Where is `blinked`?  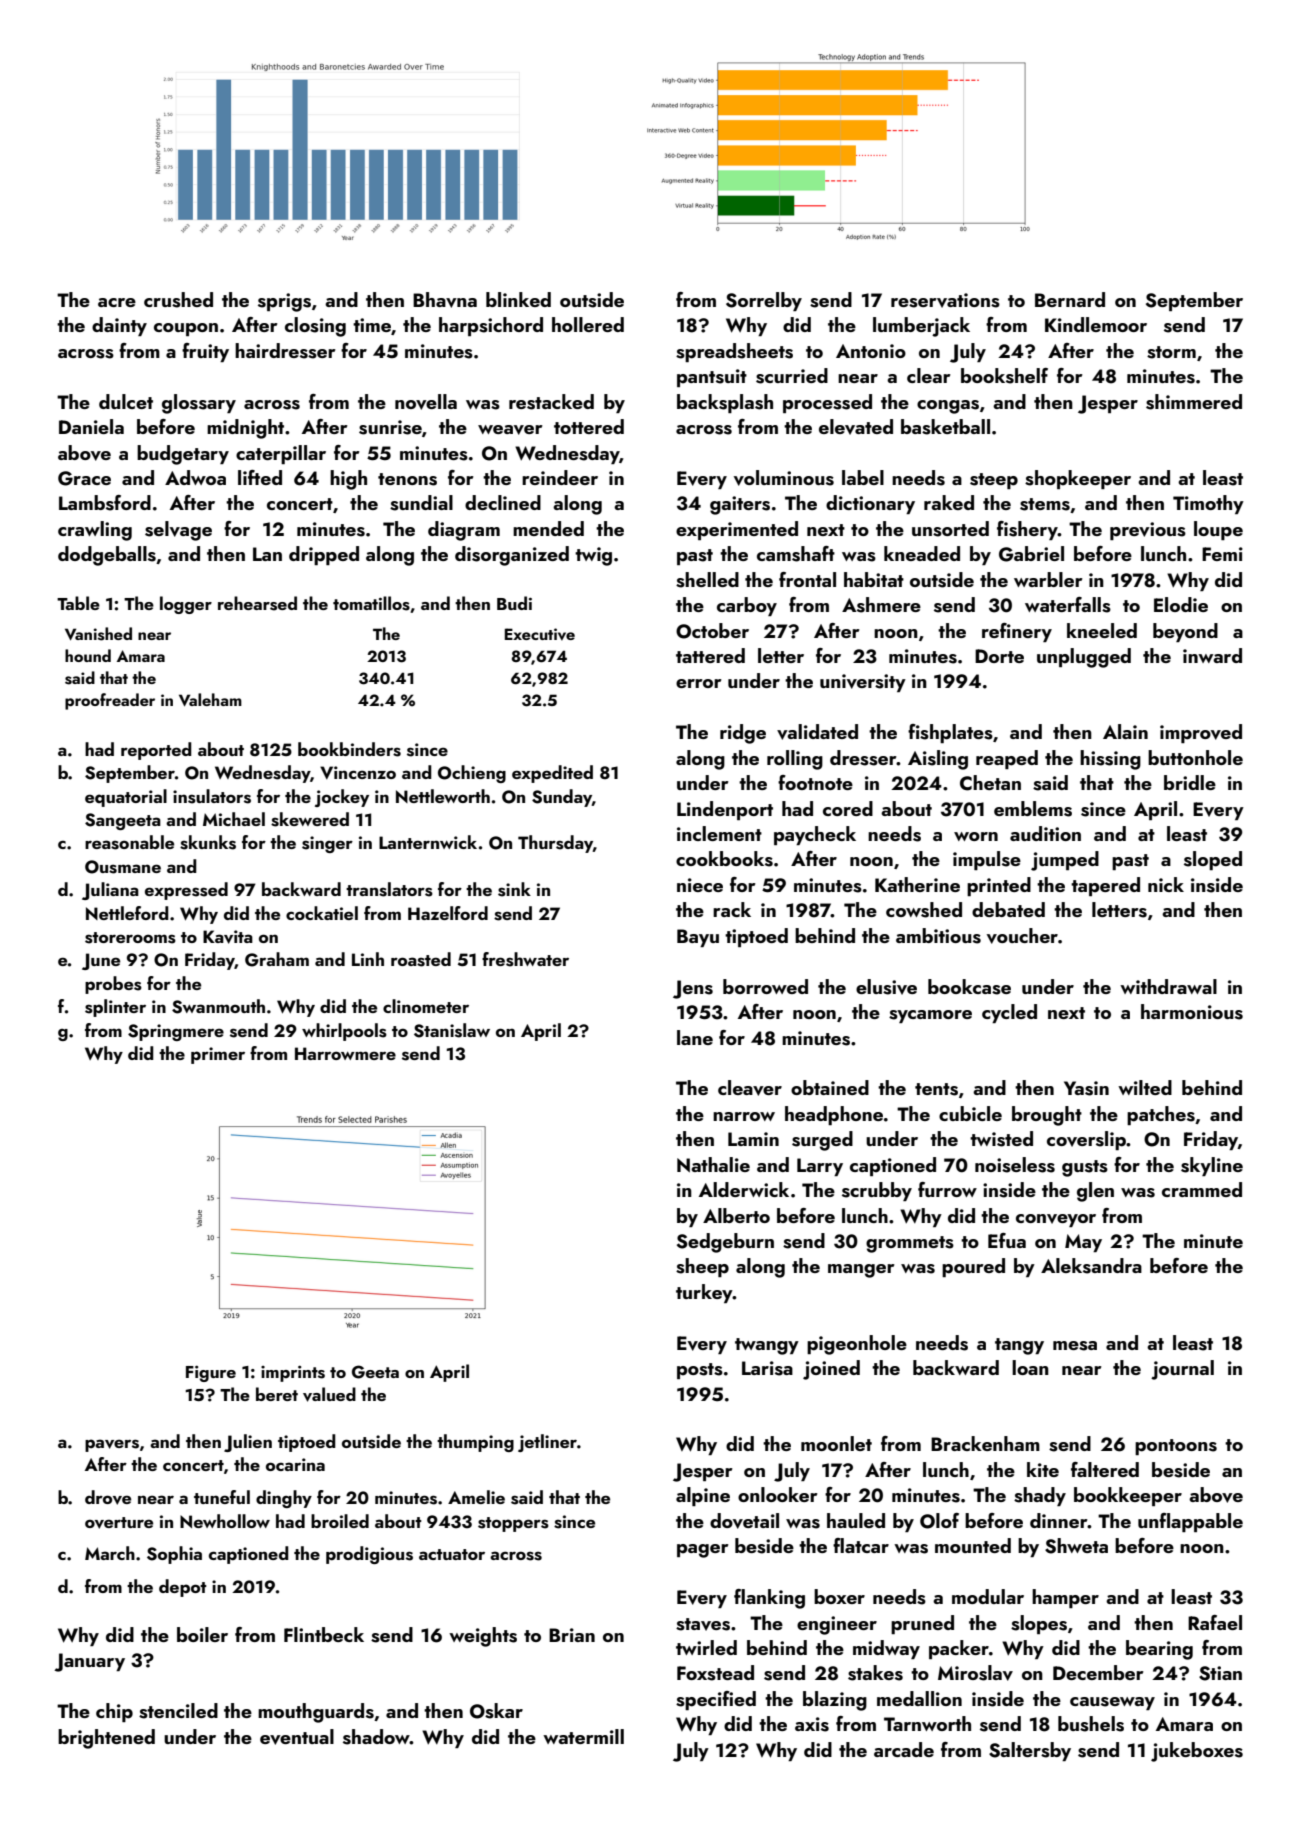
blinked is located at coordinates (518, 299).
